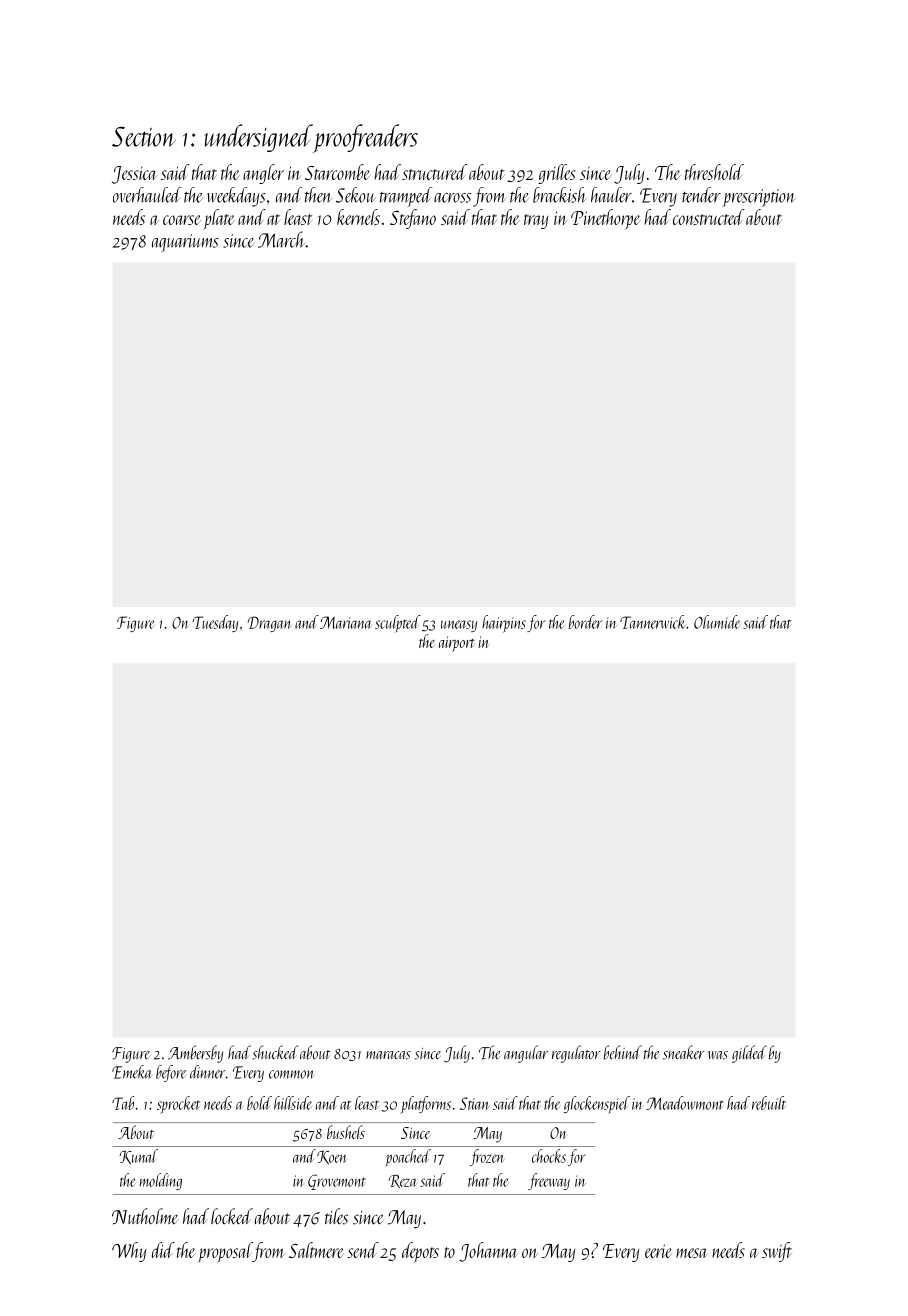 This screenshot has width=908, height=1316. I want to click on rebuilt, so click(769, 1103).
